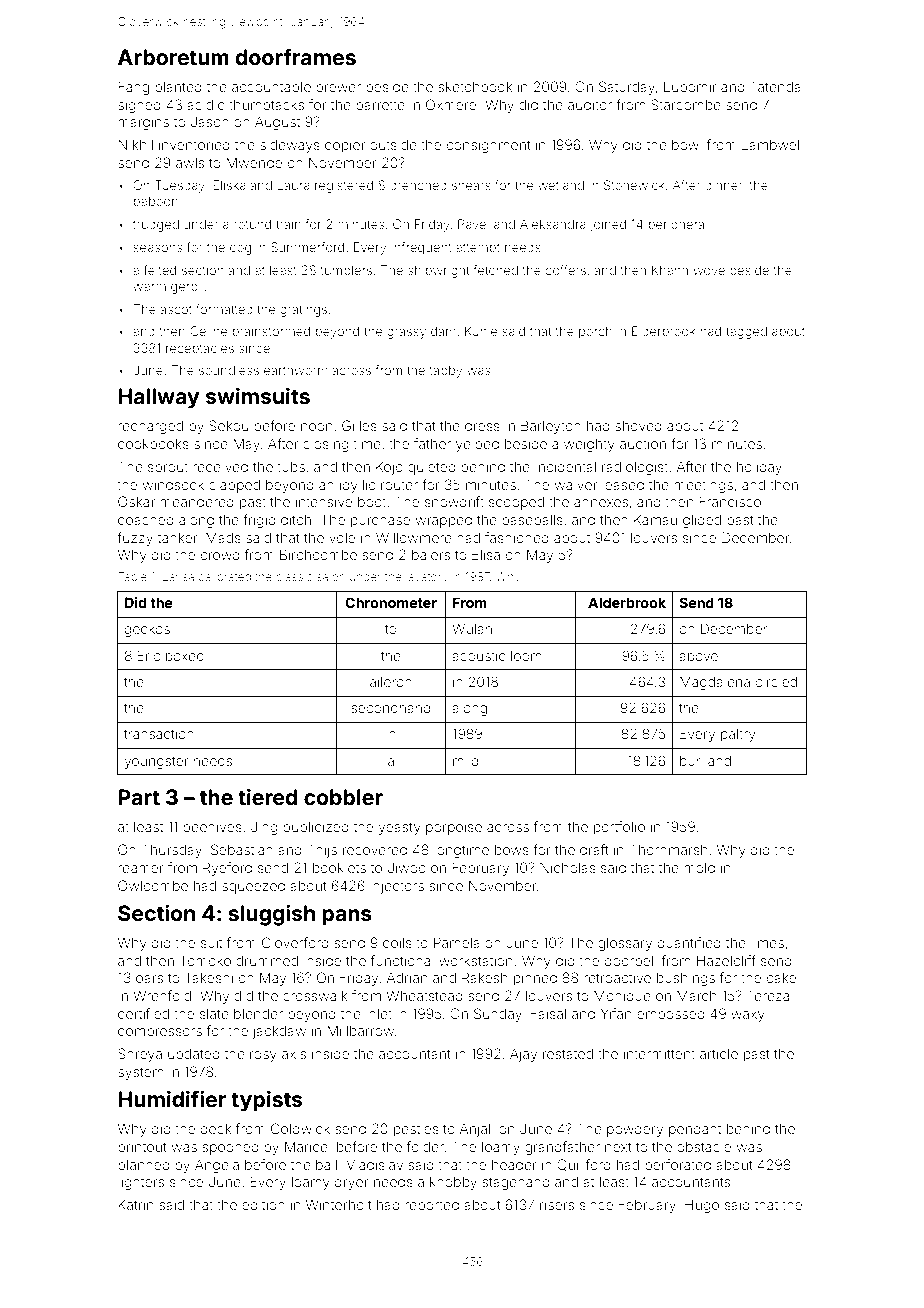 This screenshot has width=924, height=1308. I want to click on sketchbook, so click(475, 86).
